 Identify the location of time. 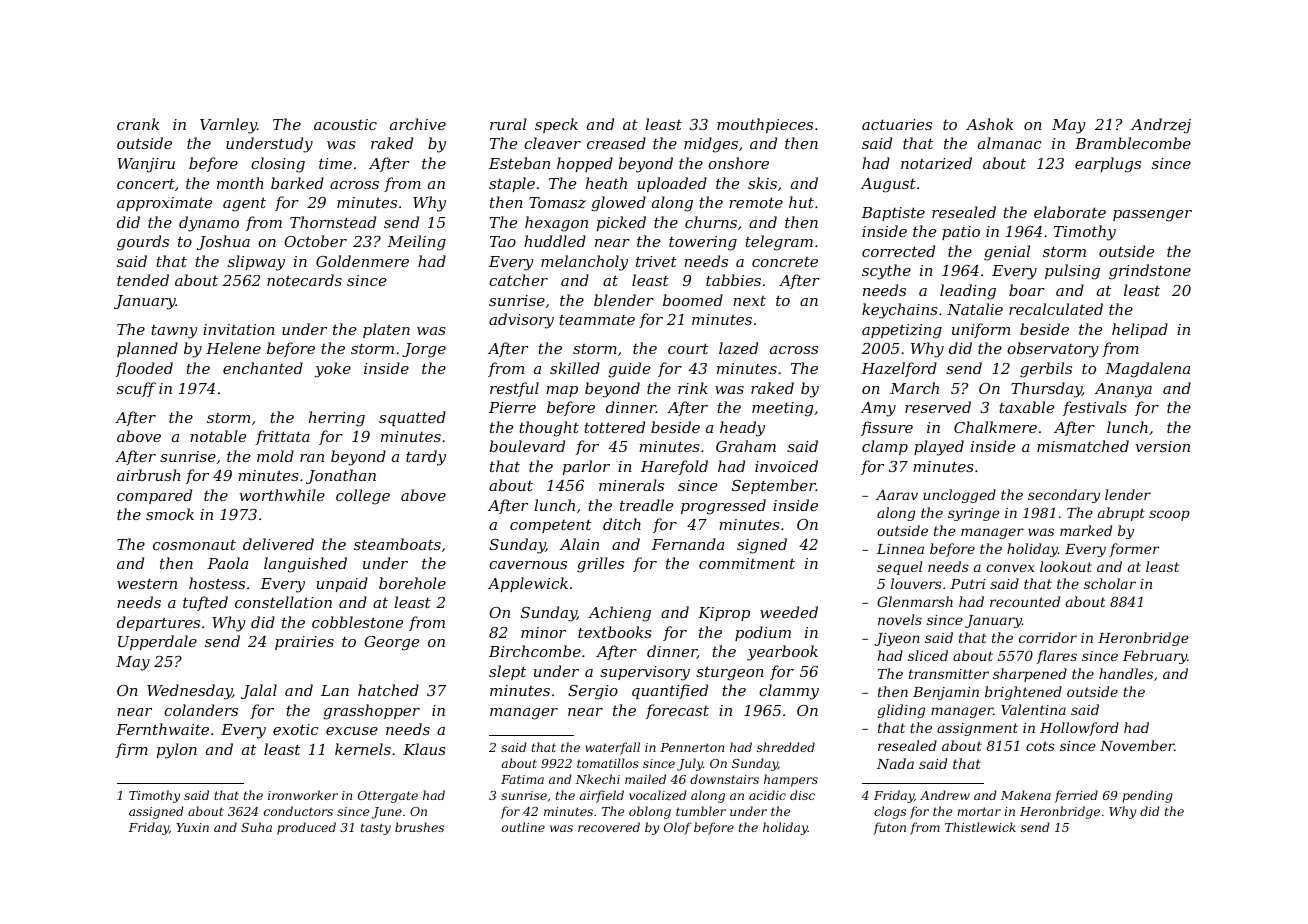
(335, 163).
